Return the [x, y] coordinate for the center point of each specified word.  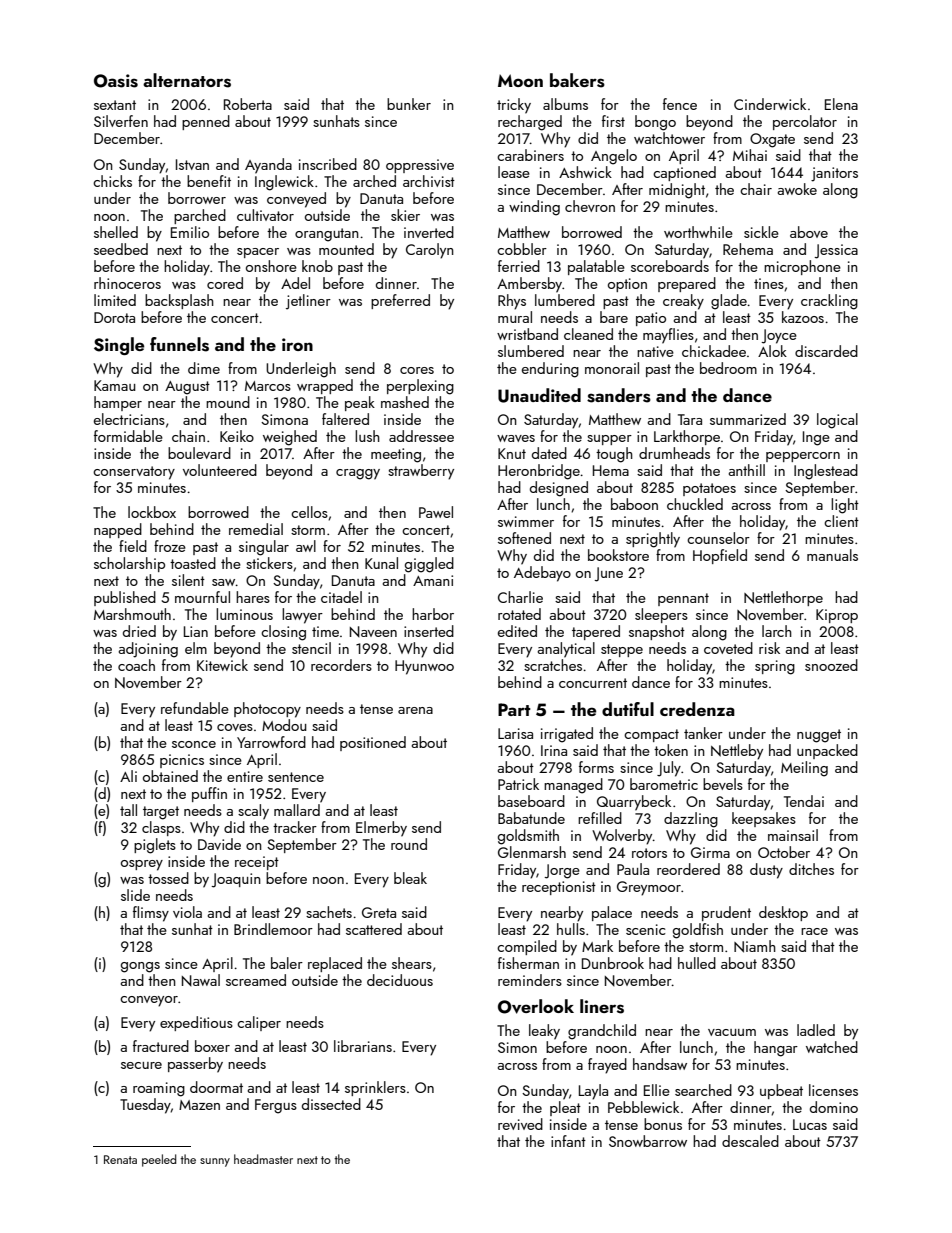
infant [568, 1141]
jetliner [308, 302]
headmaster [263, 1159]
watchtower [669, 138]
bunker [409, 104]
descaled [750, 1141]
